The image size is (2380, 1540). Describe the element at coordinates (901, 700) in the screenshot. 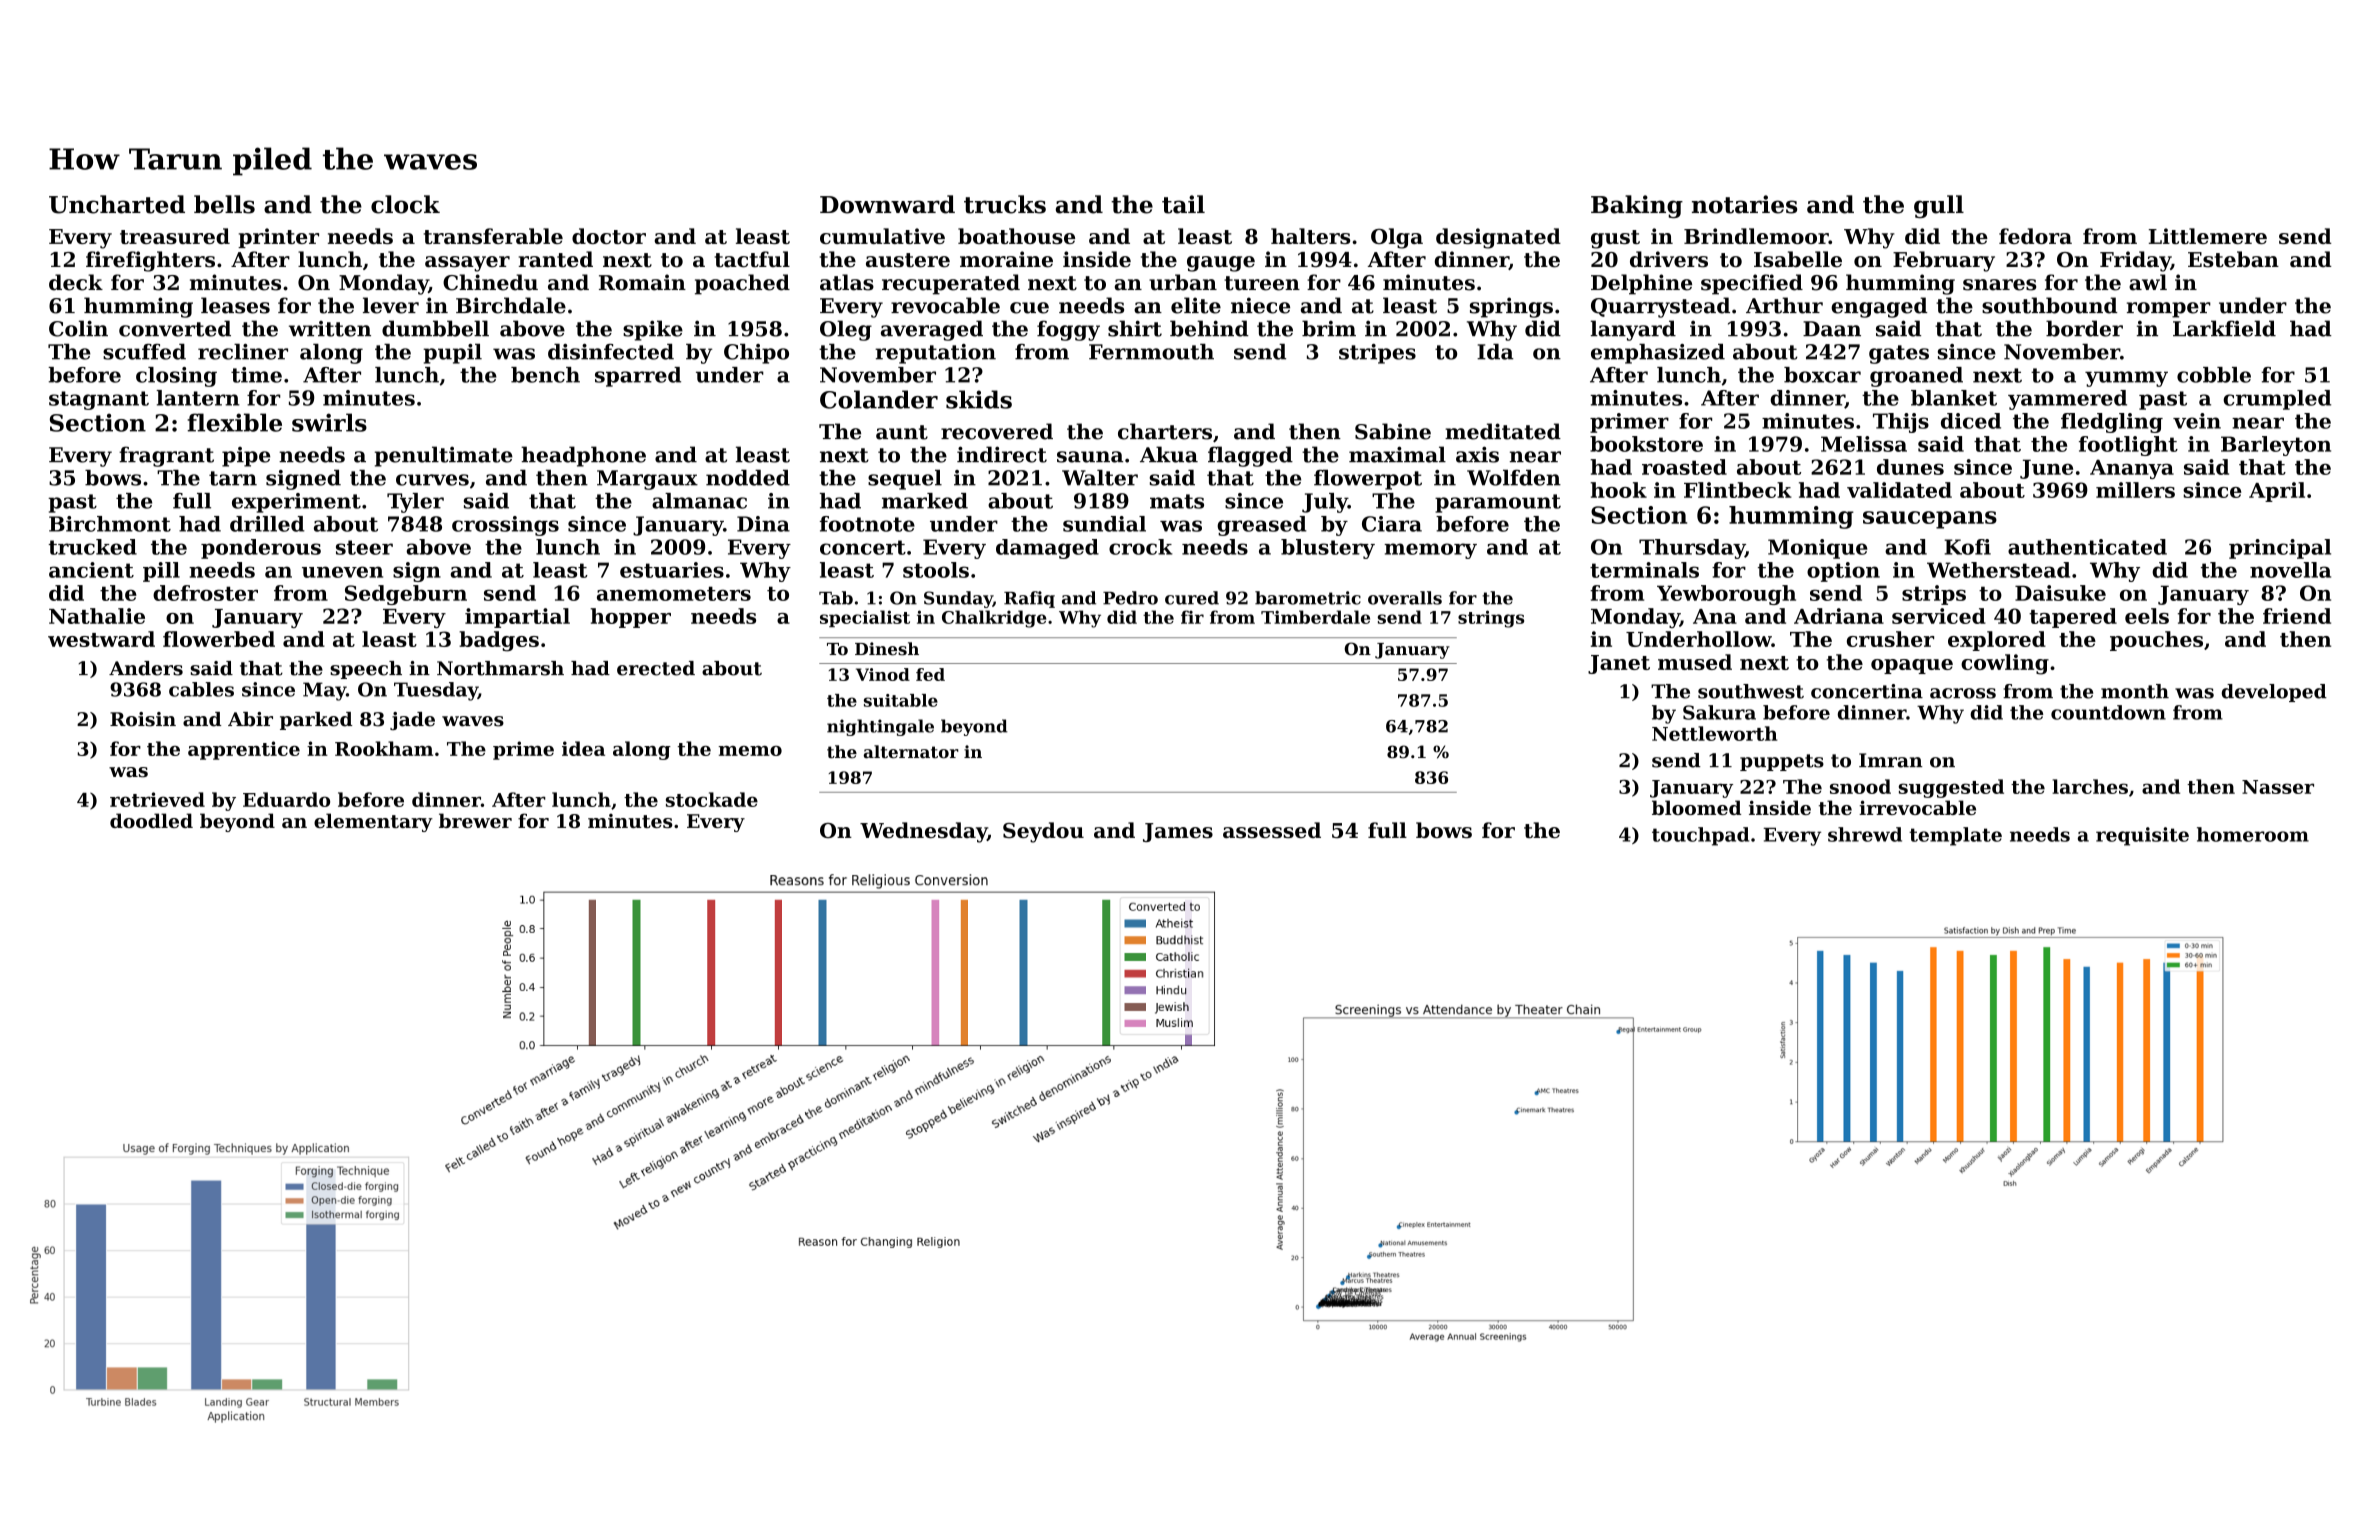

I see `suitable` at that location.
